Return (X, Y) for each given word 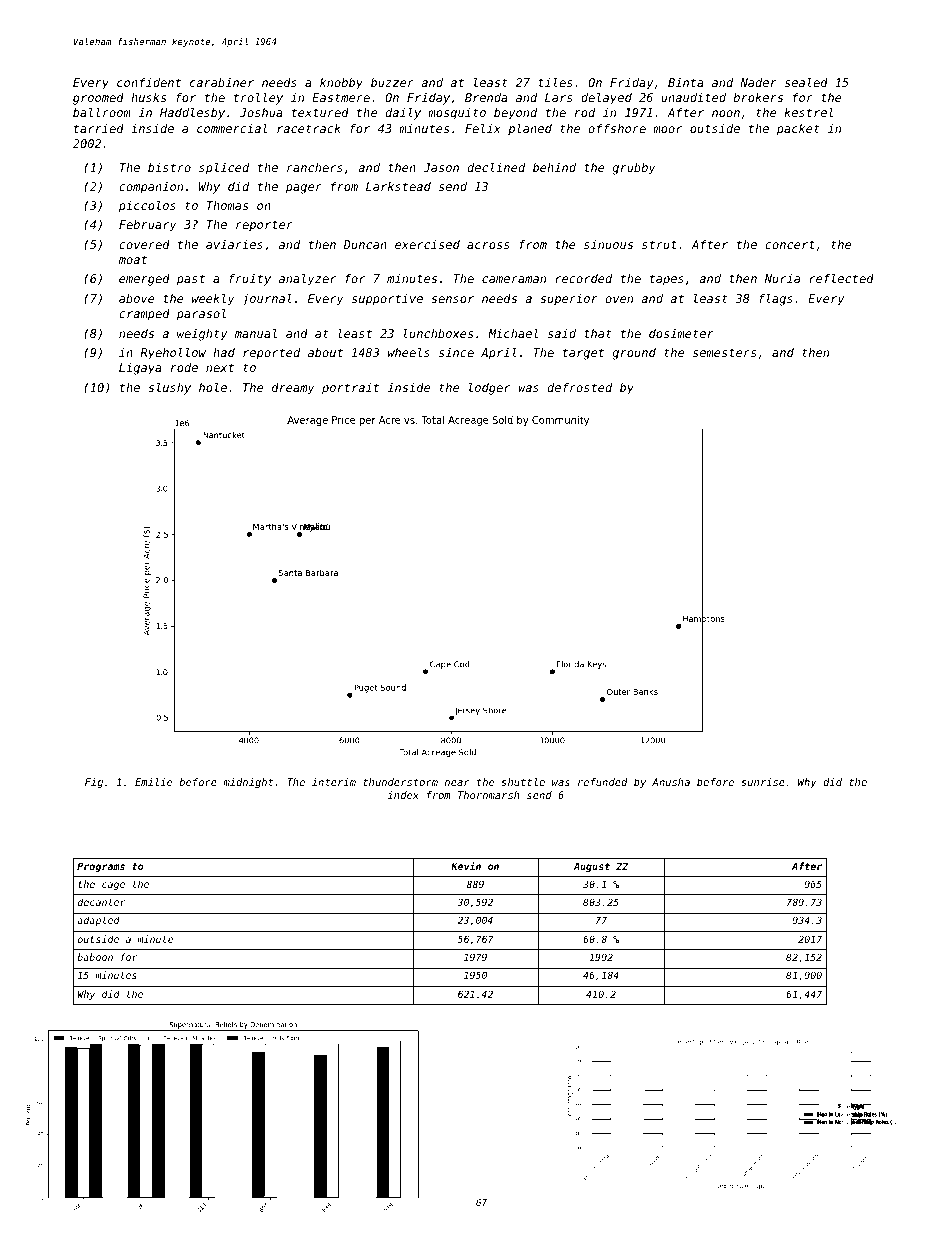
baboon (95, 957)
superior (569, 300)
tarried (99, 128)
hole (213, 387)
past (191, 280)
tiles (555, 82)
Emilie (153, 782)
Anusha (671, 782)
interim (334, 782)
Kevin (466, 866)
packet (798, 130)
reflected (841, 278)
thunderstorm (400, 782)
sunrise (763, 782)
